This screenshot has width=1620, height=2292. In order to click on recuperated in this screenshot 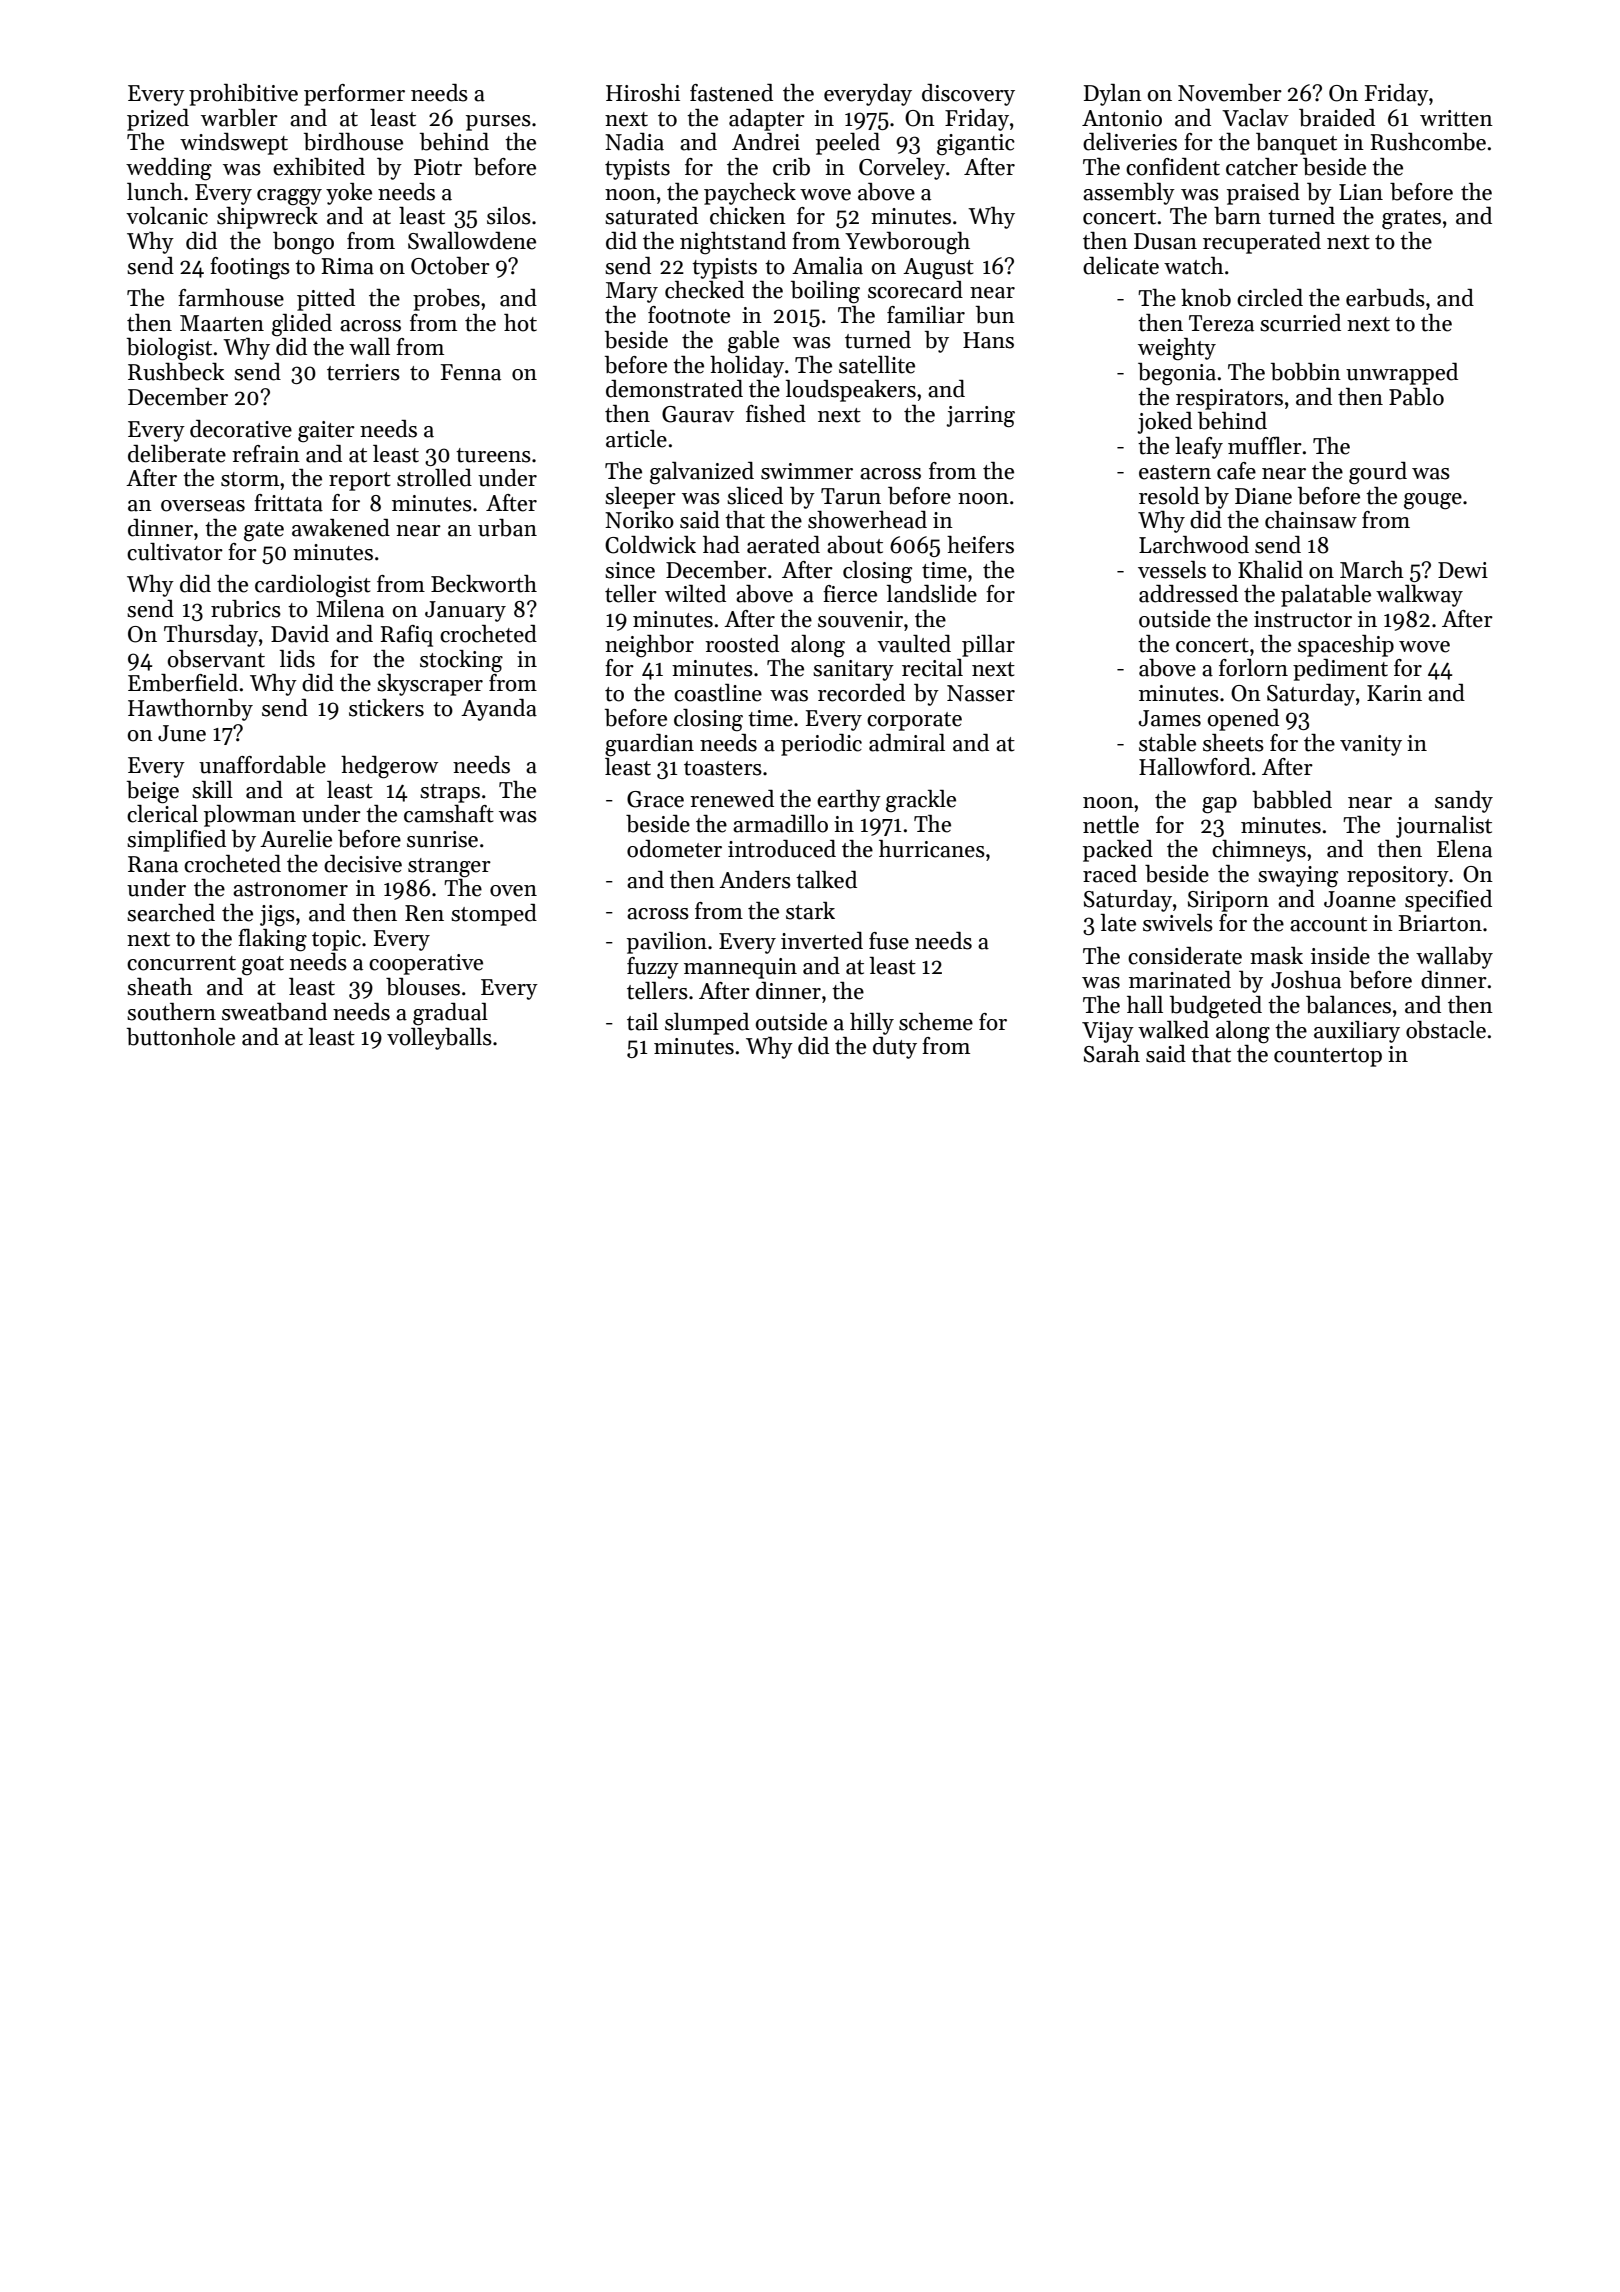, I will do `click(1262, 243)`.
